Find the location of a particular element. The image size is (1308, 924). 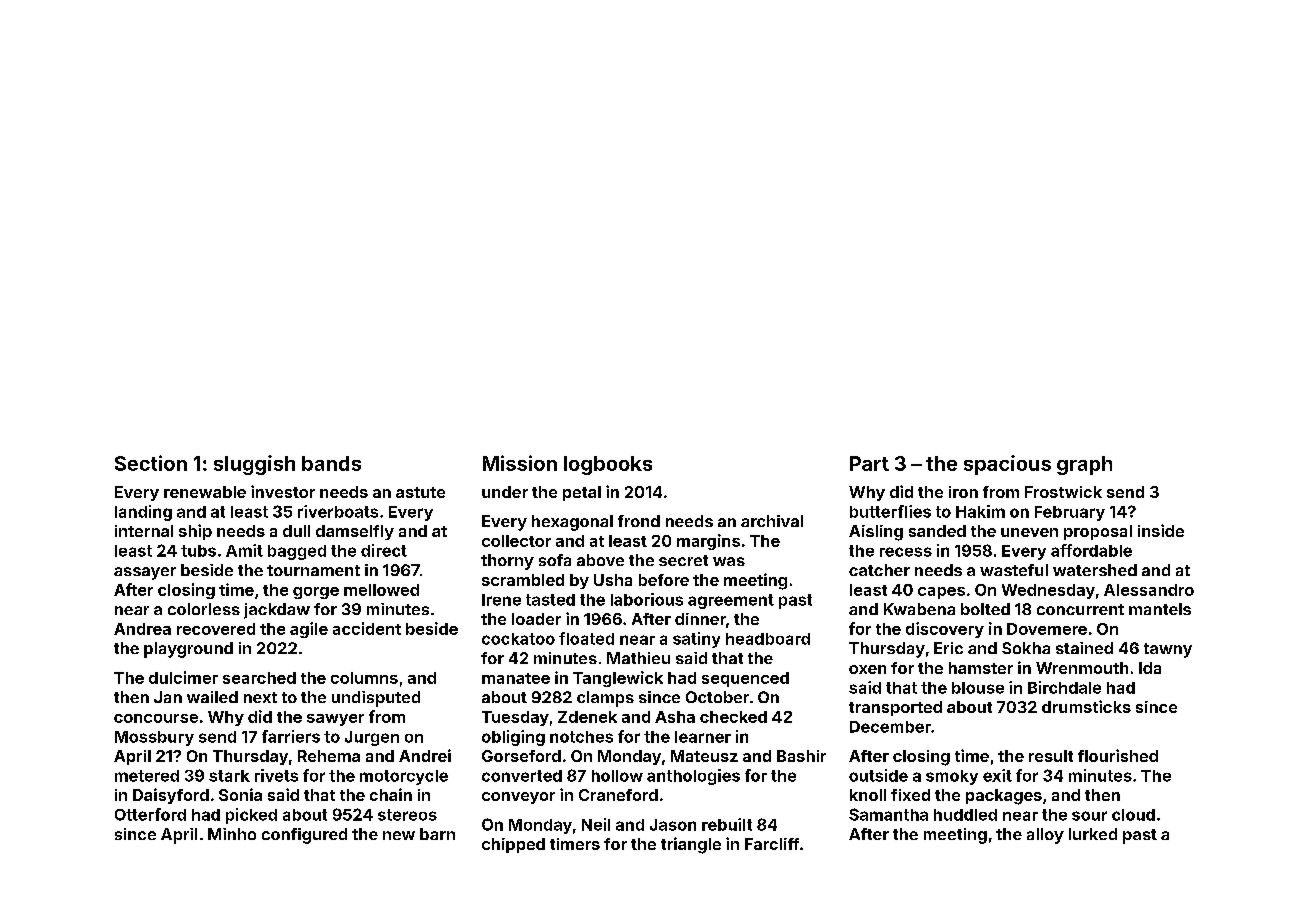

Mateusz is located at coordinates (704, 756).
